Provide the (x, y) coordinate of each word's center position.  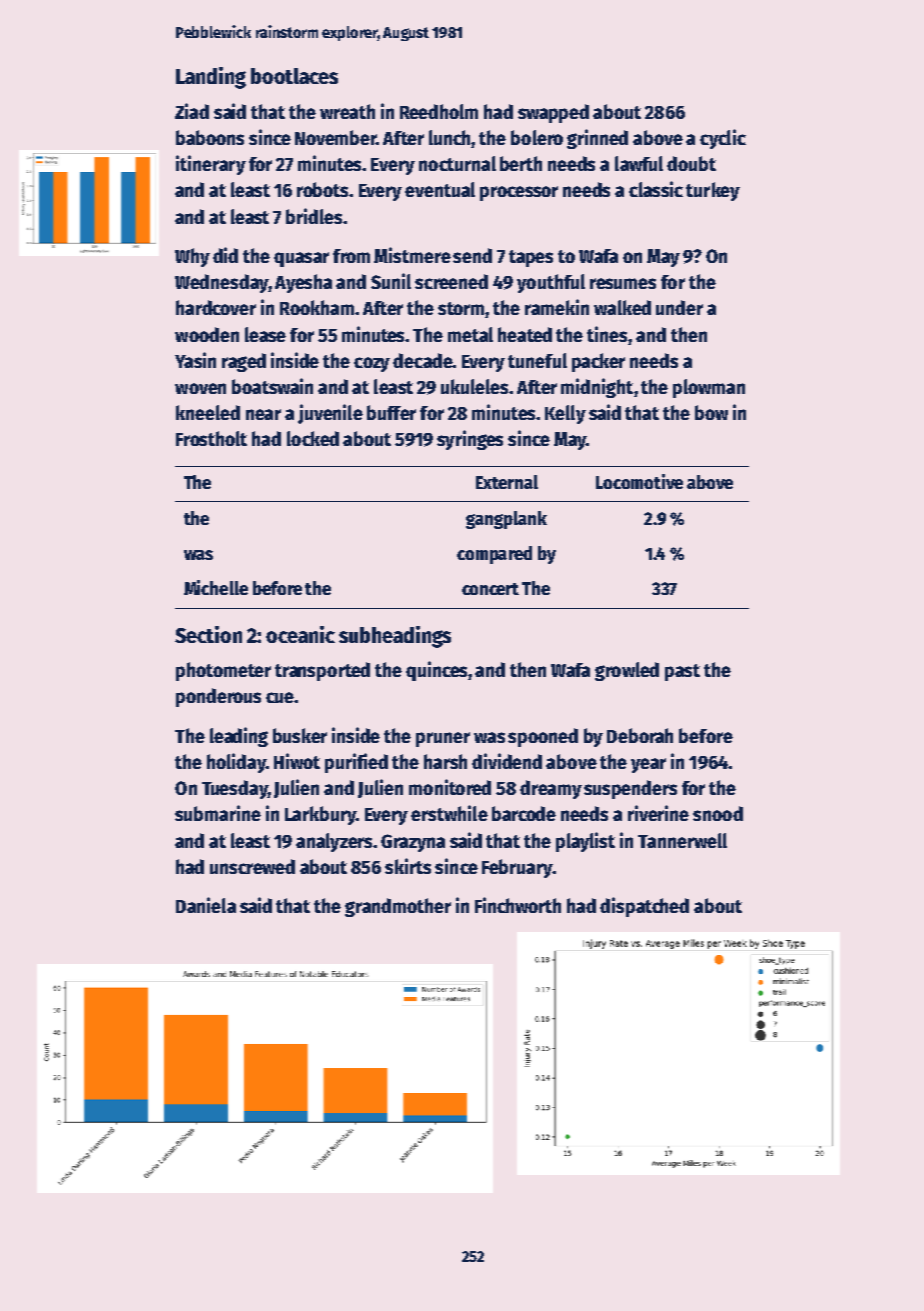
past (682, 672)
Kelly (565, 414)
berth (521, 163)
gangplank (506, 520)
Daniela (206, 905)
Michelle (216, 587)
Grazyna (413, 843)
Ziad (192, 111)
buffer (391, 412)
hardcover (216, 307)
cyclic (723, 139)
